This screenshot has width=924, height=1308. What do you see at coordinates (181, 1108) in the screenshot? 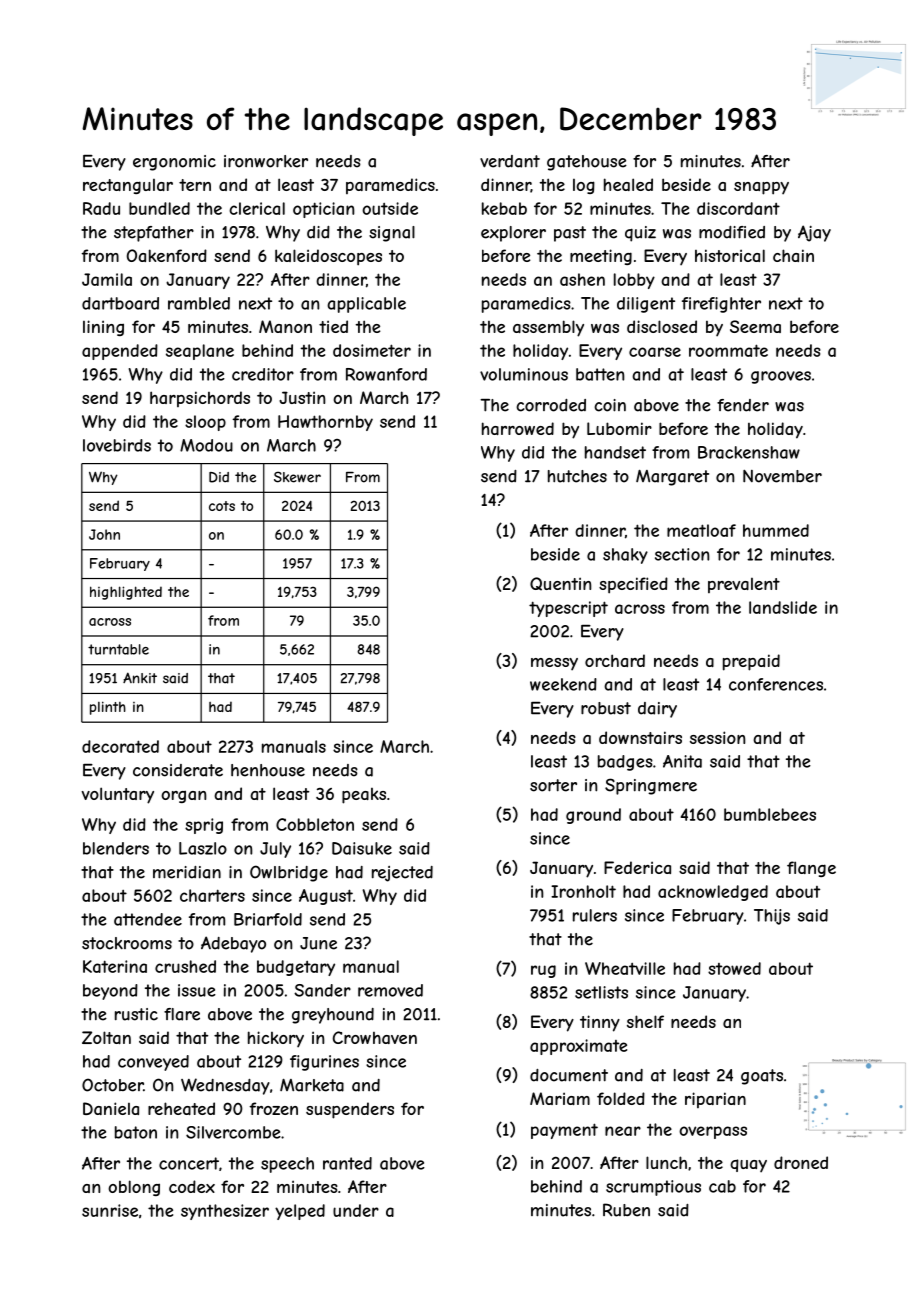
I see `reheated` at bounding box center [181, 1108].
